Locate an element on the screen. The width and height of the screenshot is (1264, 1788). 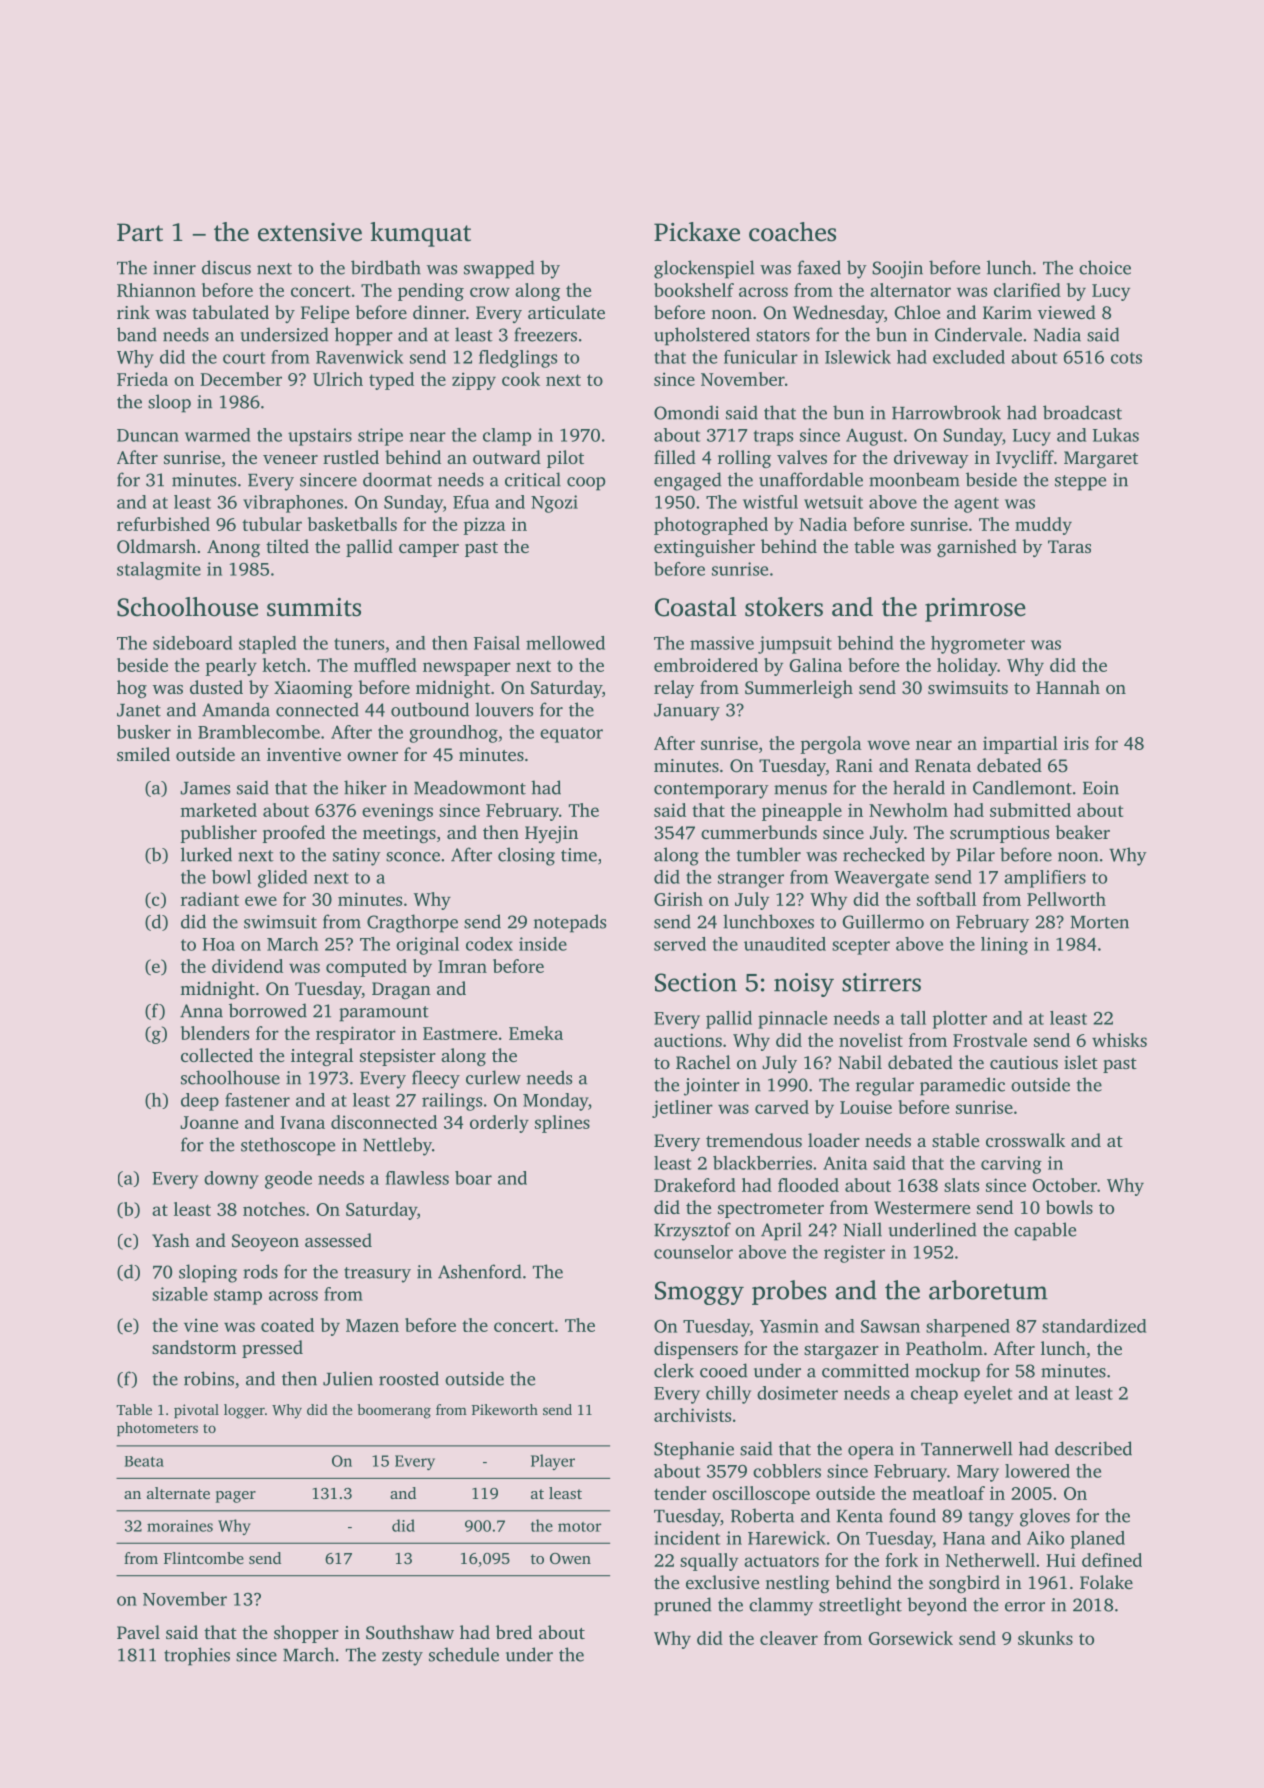
dividend is located at coordinates (247, 966).
